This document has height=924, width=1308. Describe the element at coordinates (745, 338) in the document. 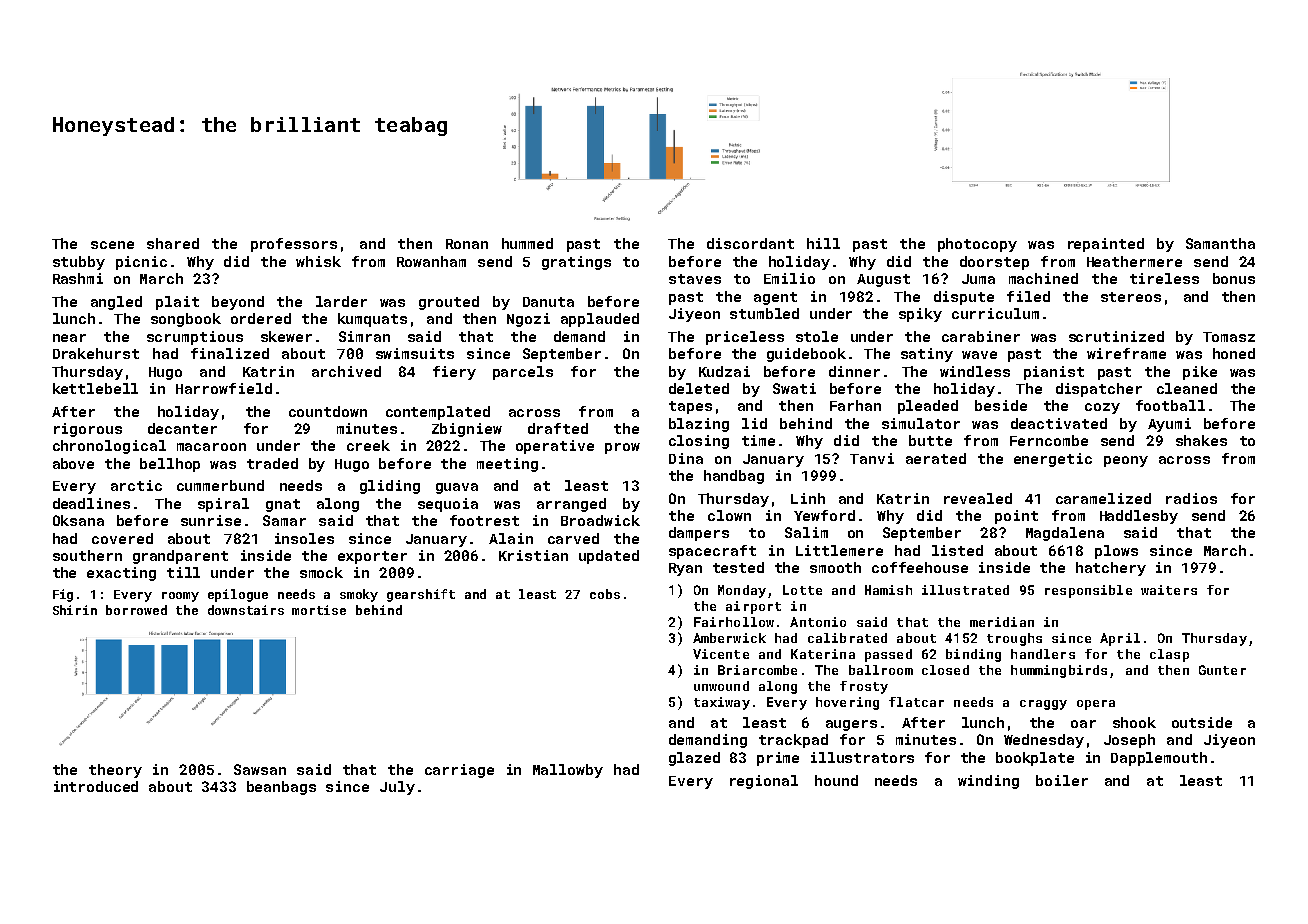

I see `priceless` at that location.
